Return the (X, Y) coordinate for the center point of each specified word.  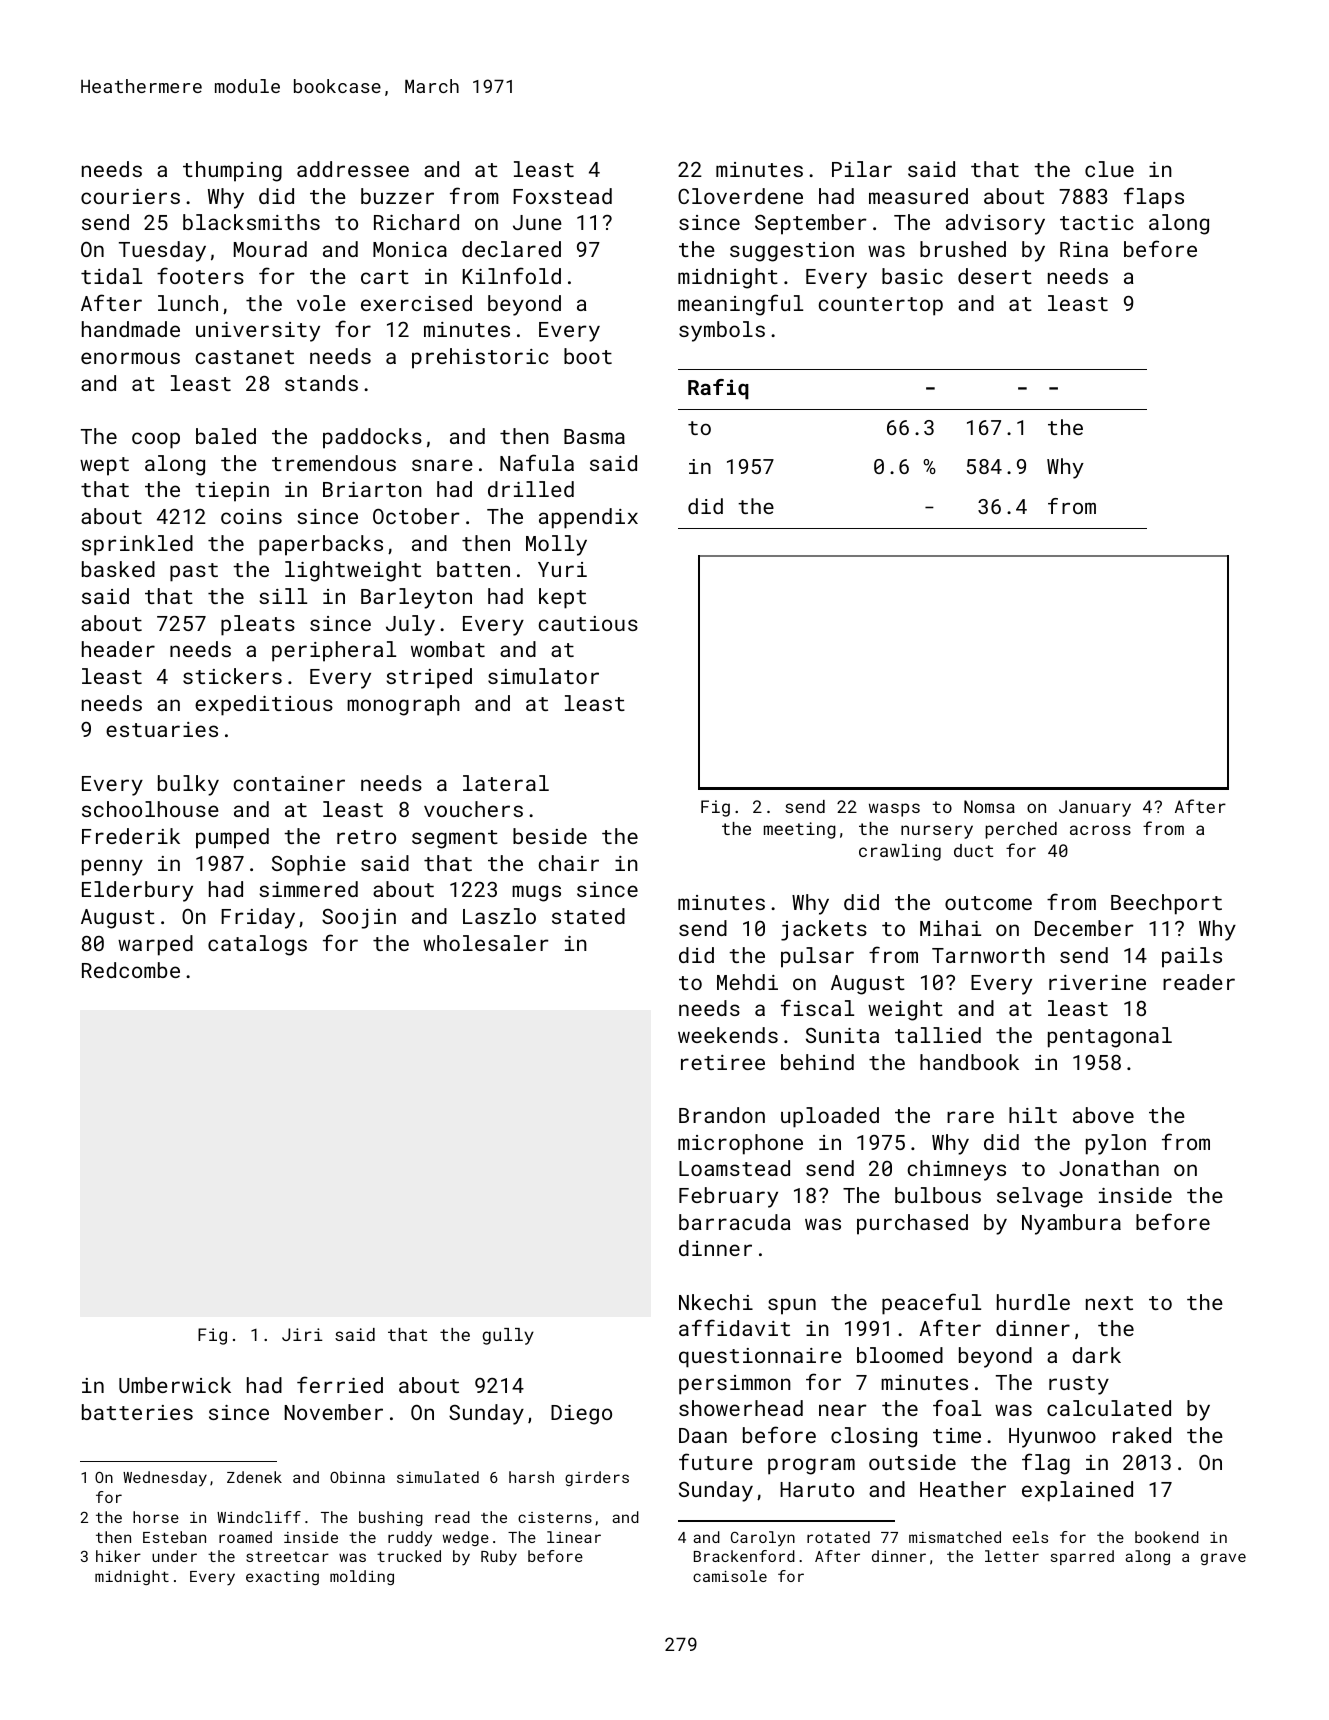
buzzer (397, 196)
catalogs (257, 945)
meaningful (740, 305)
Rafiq (718, 389)
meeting (800, 830)
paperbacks (321, 545)
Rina (1084, 249)
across (1100, 830)
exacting (282, 1578)
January (1095, 808)
